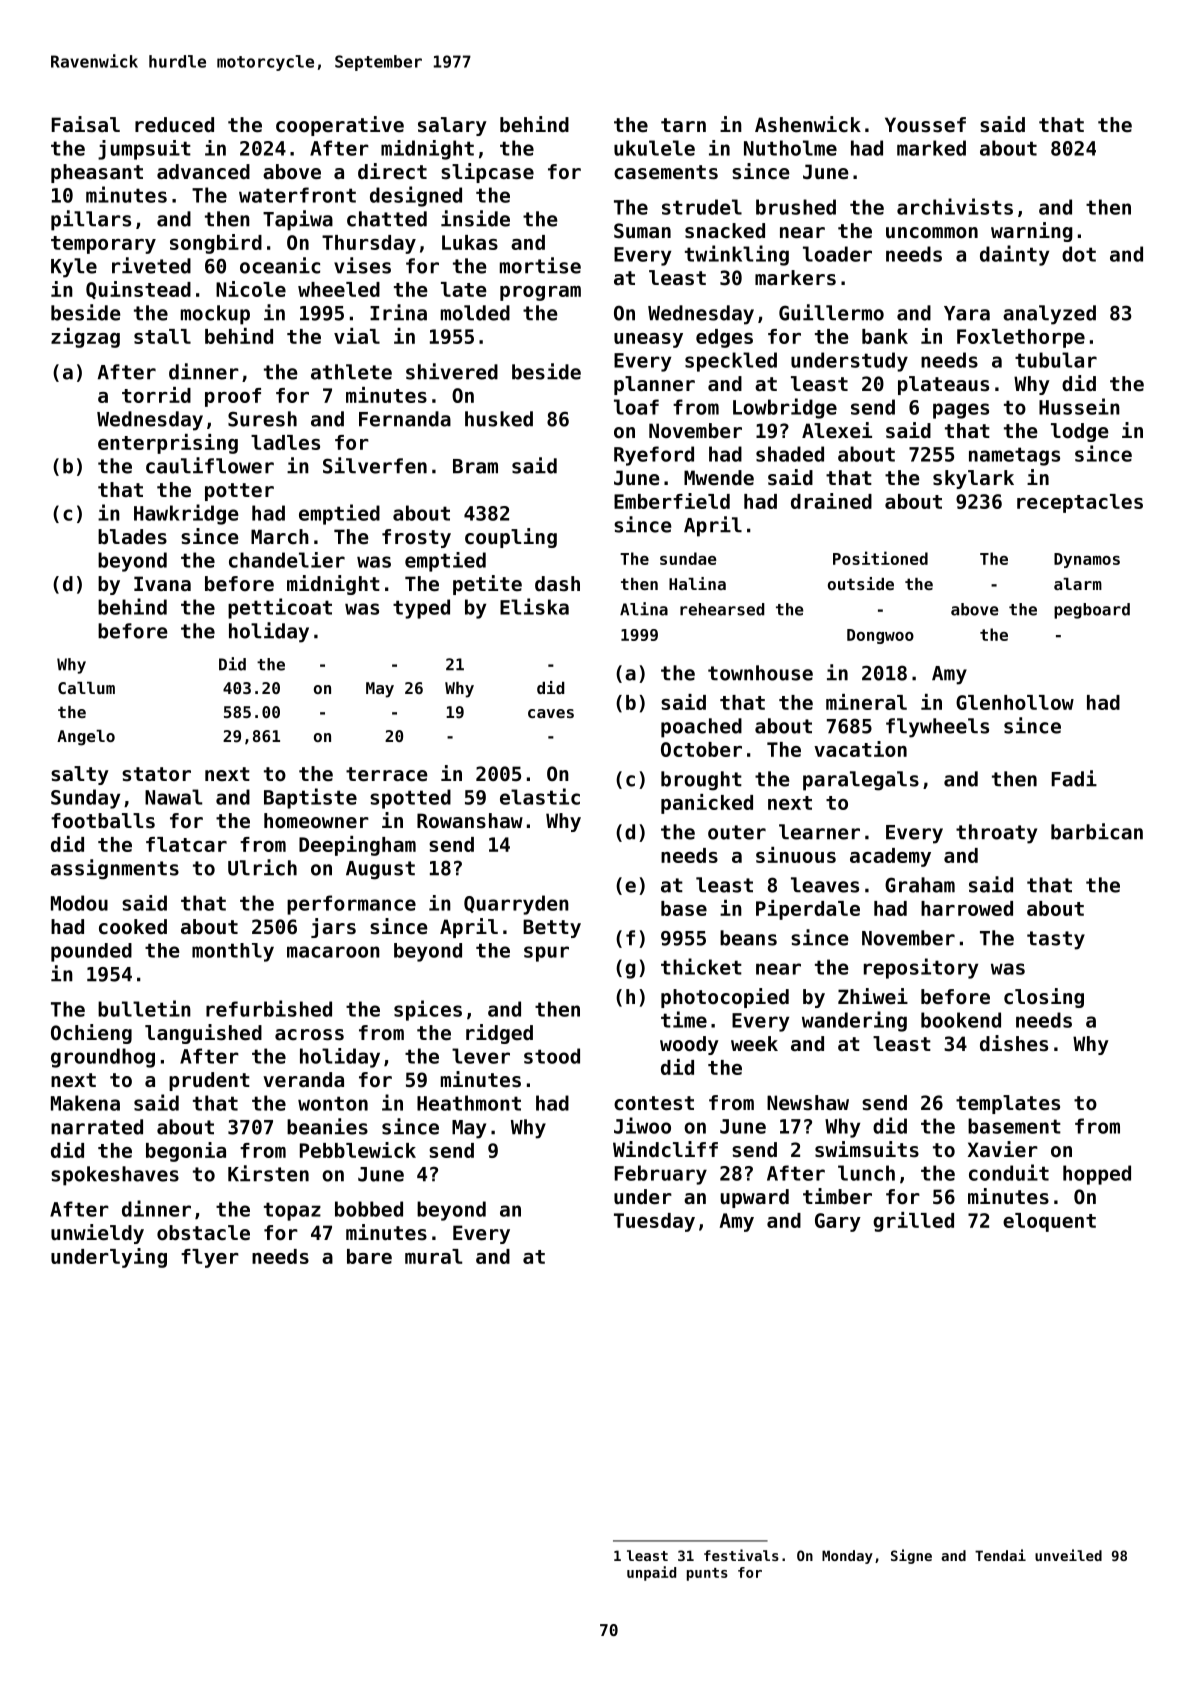 The height and width of the document is (1694, 1198). I want to click on songbird, so click(216, 244).
